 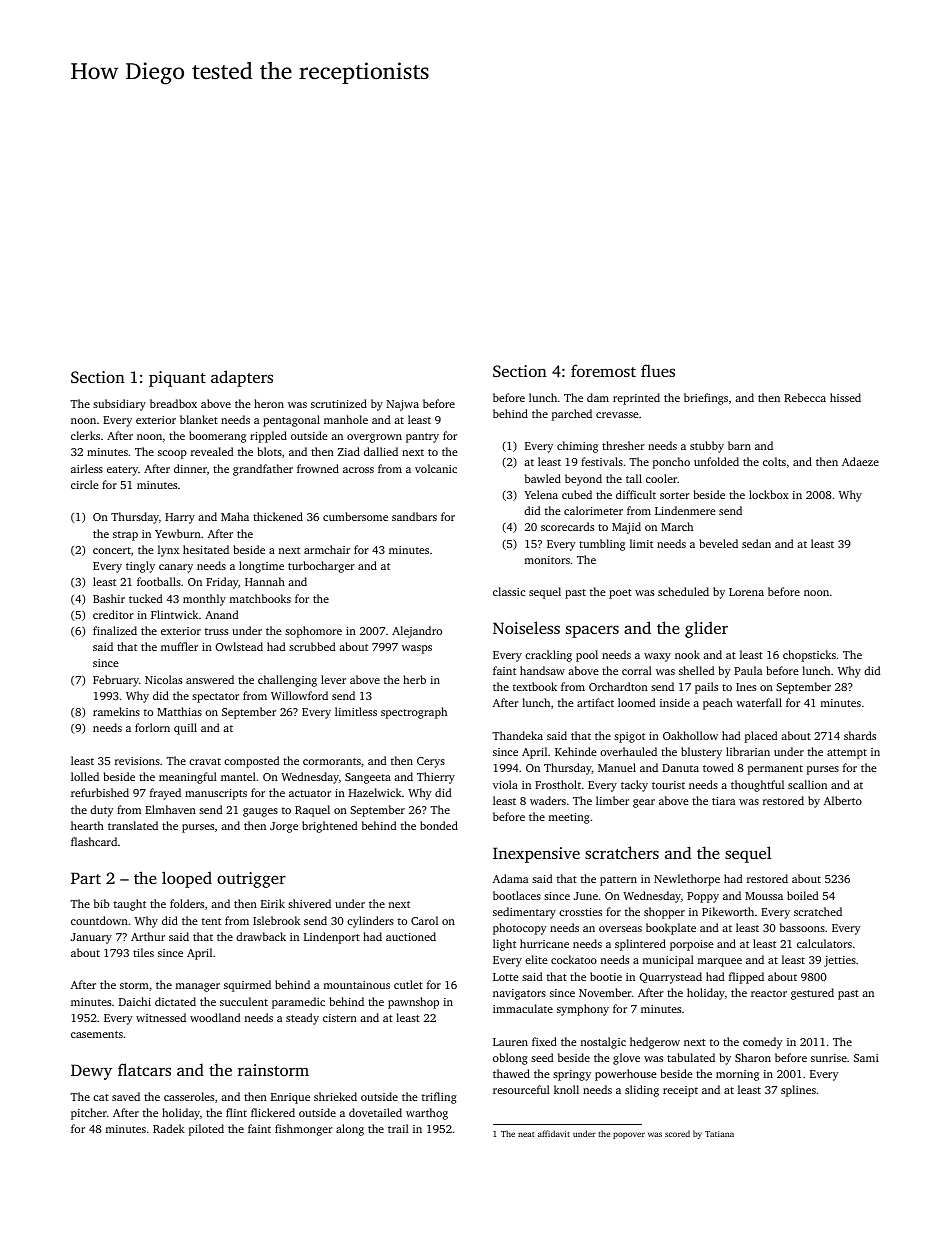 What do you see at coordinates (847, 754) in the screenshot?
I see `attempt` at bounding box center [847, 754].
